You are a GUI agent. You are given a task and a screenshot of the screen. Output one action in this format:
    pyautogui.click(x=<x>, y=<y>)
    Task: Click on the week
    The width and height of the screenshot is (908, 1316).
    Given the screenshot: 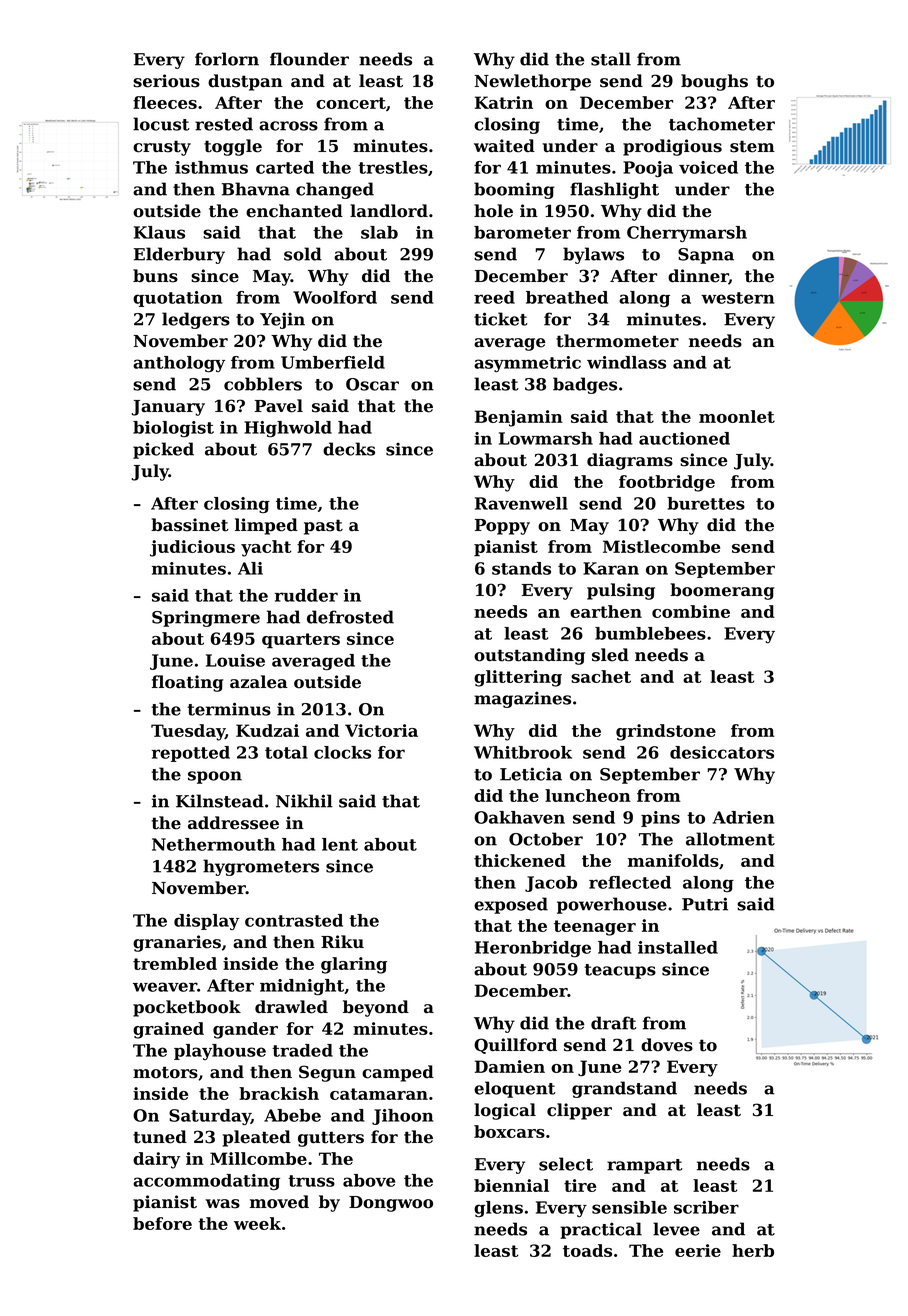 What is the action you would take?
    pyautogui.click(x=257, y=1223)
